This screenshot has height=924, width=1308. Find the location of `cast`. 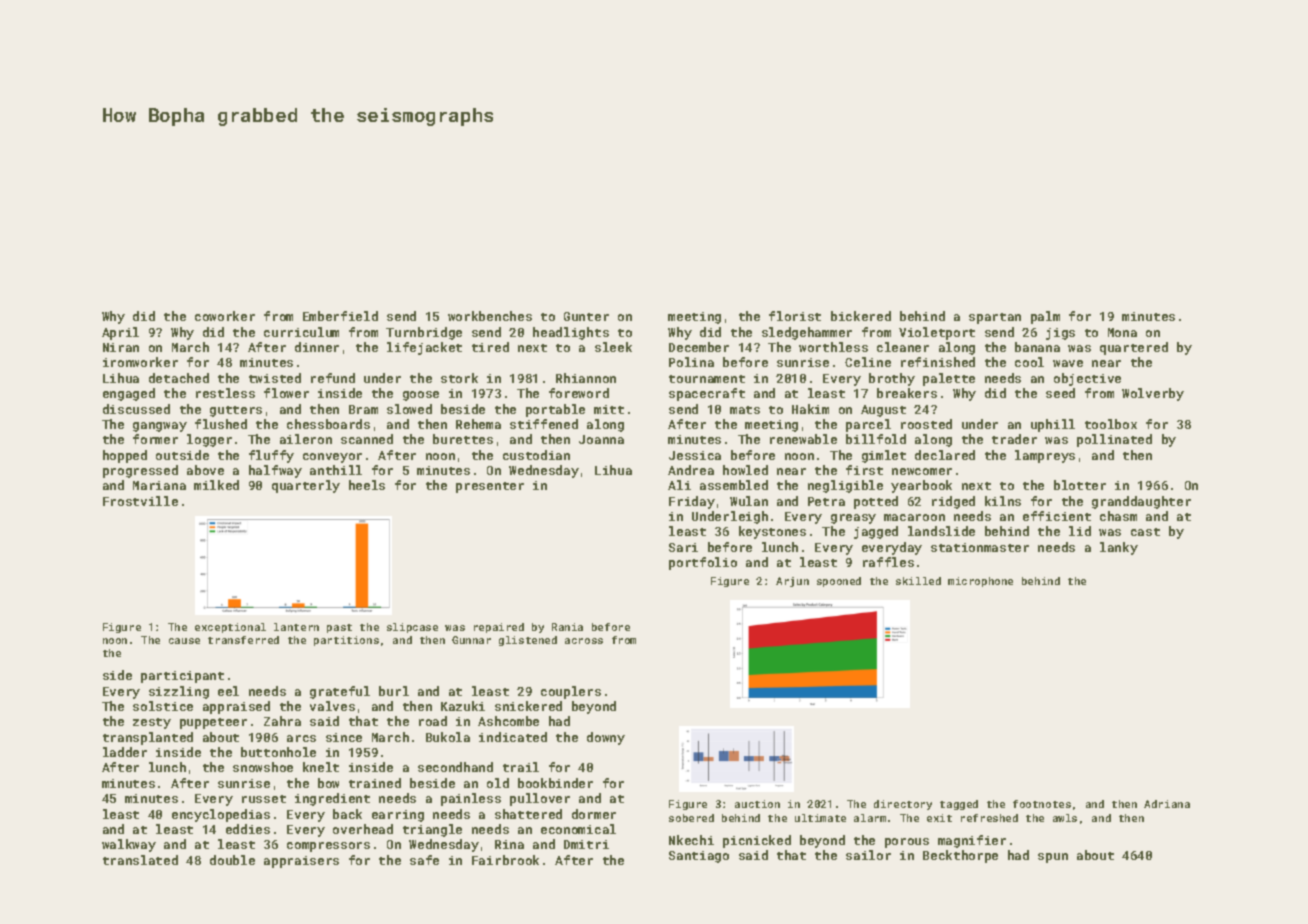

cast is located at coordinates (1145, 532).
